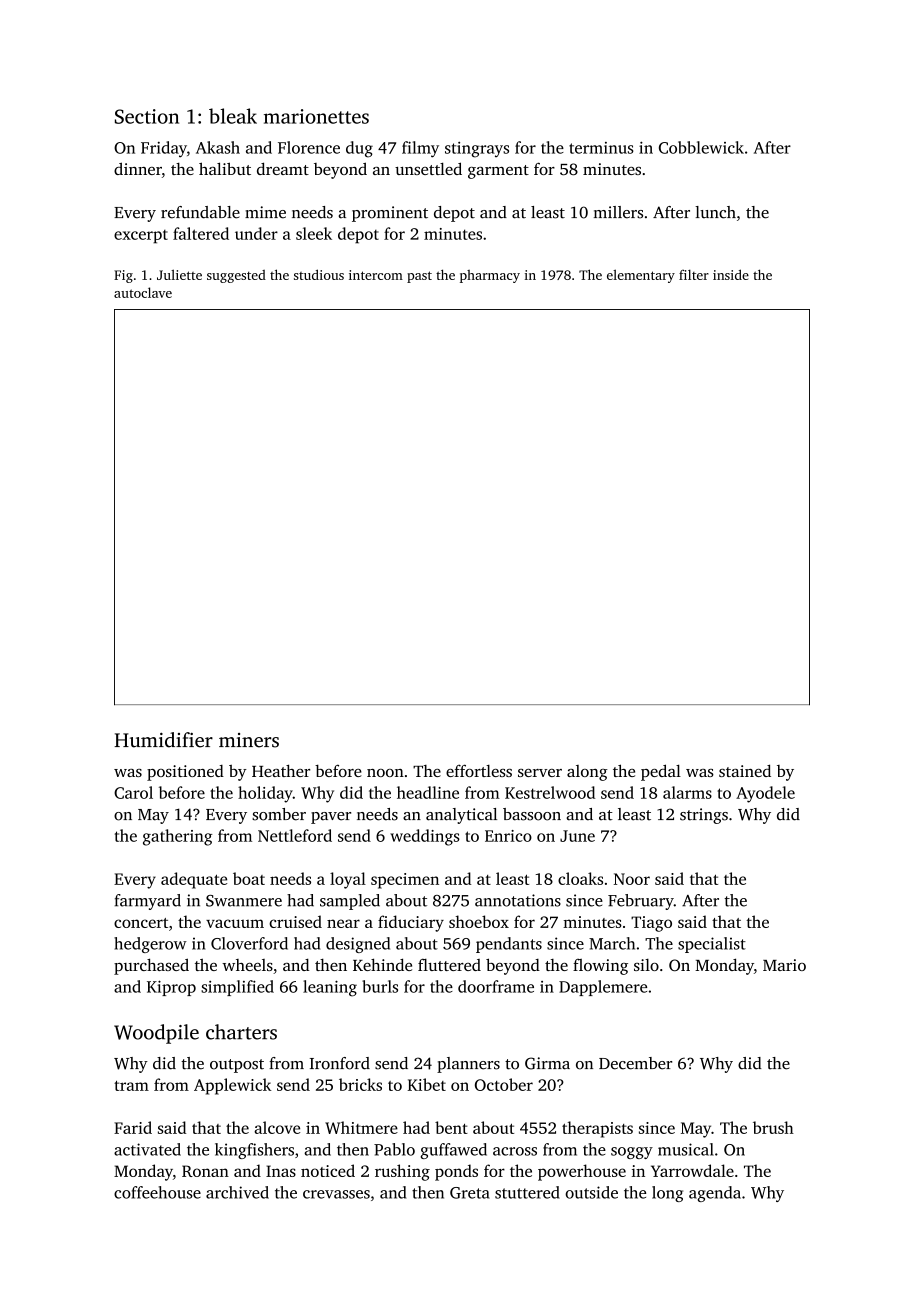  Describe the element at coordinates (143, 292) in the screenshot. I see `autoclave` at that location.
